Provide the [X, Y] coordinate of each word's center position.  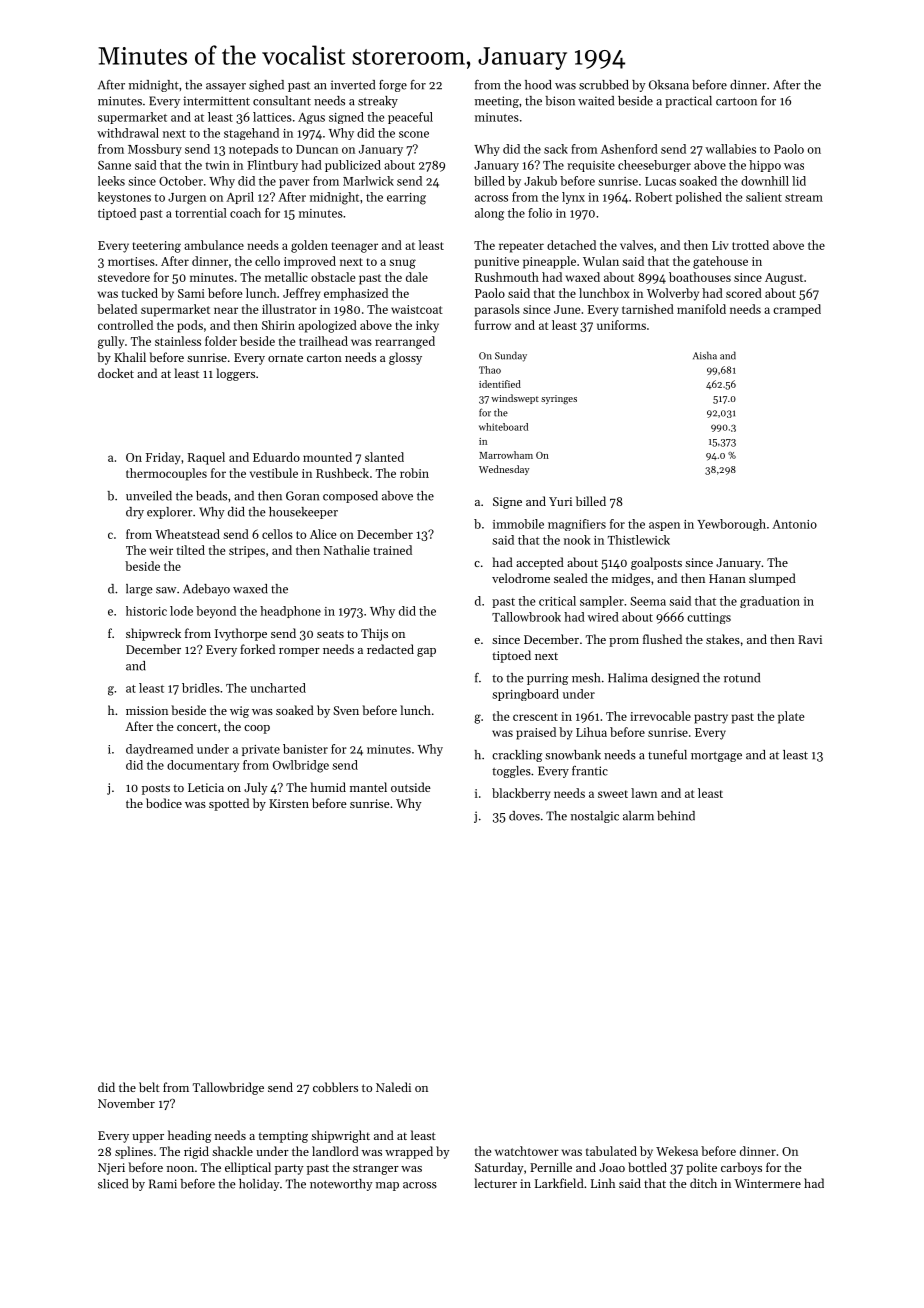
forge [393, 86]
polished [699, 198]
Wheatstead [187, 534]
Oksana [669, 85]
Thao [490, 370]
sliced [113, 1184]
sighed [266, 86]
